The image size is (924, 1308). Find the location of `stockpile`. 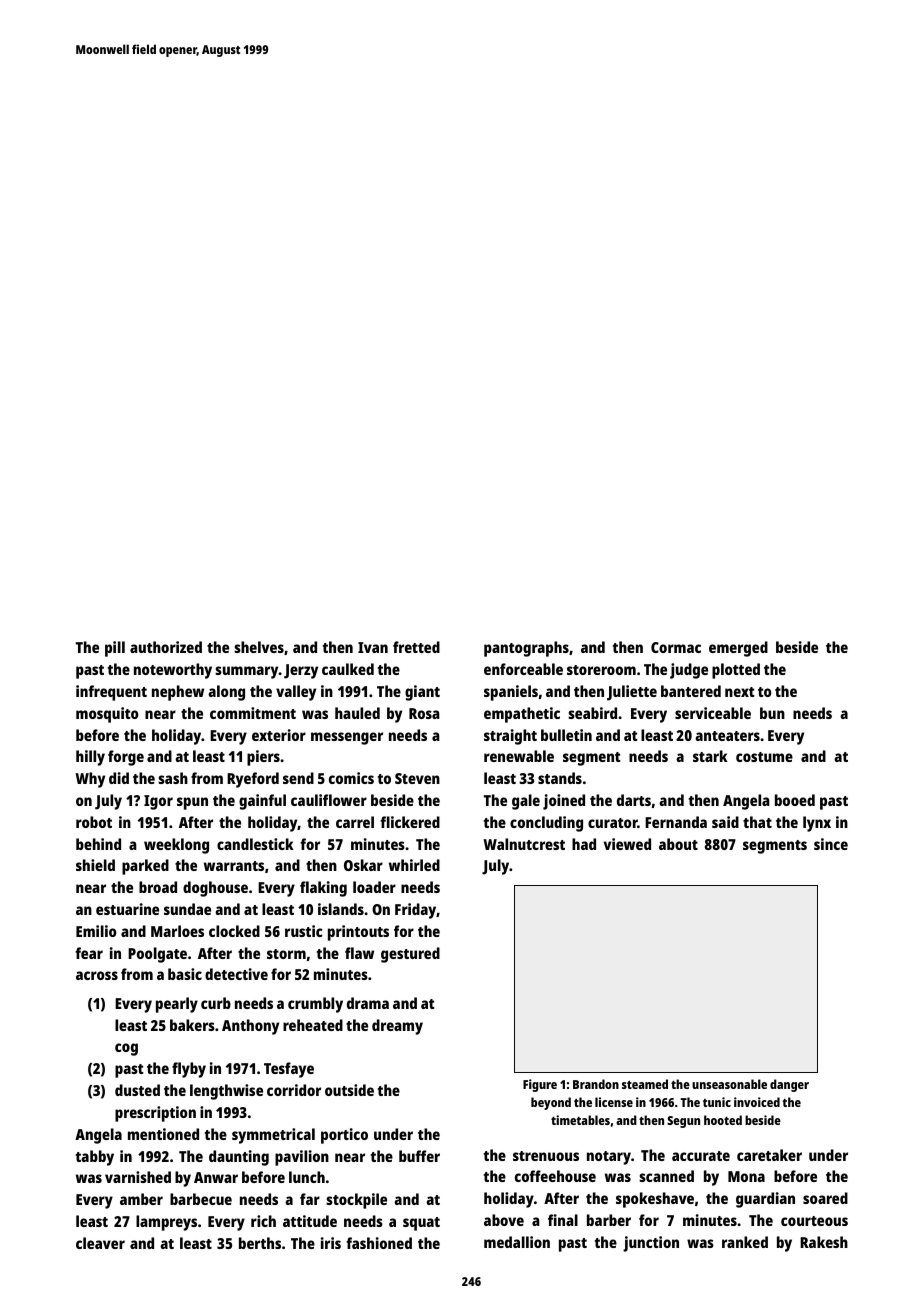

stockpile is located at coordinates (356, 1201).
